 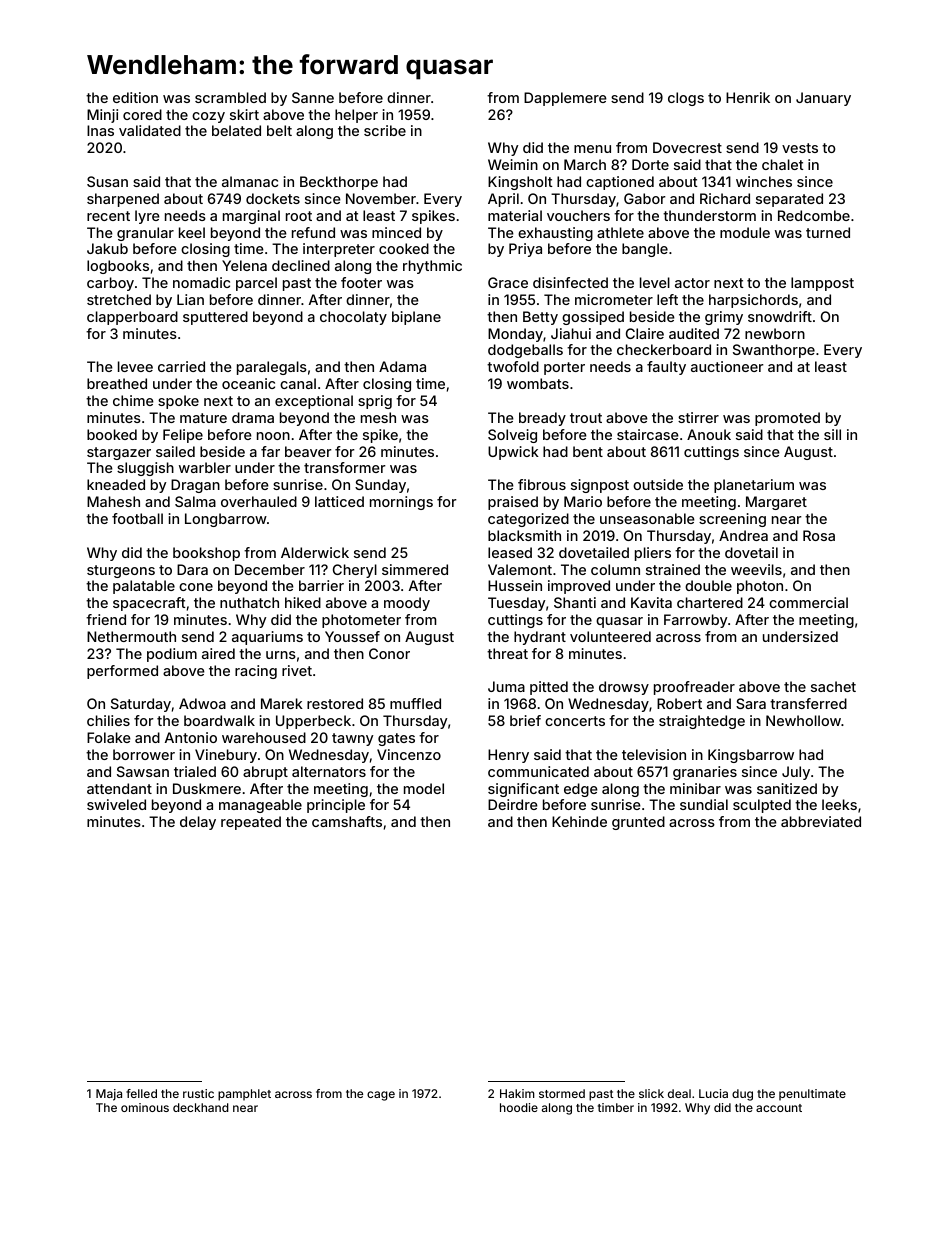 What do you see at coordinates (562, 1093) in the screenshot?
I see `stormed` at bounding box center [562, 1093].
